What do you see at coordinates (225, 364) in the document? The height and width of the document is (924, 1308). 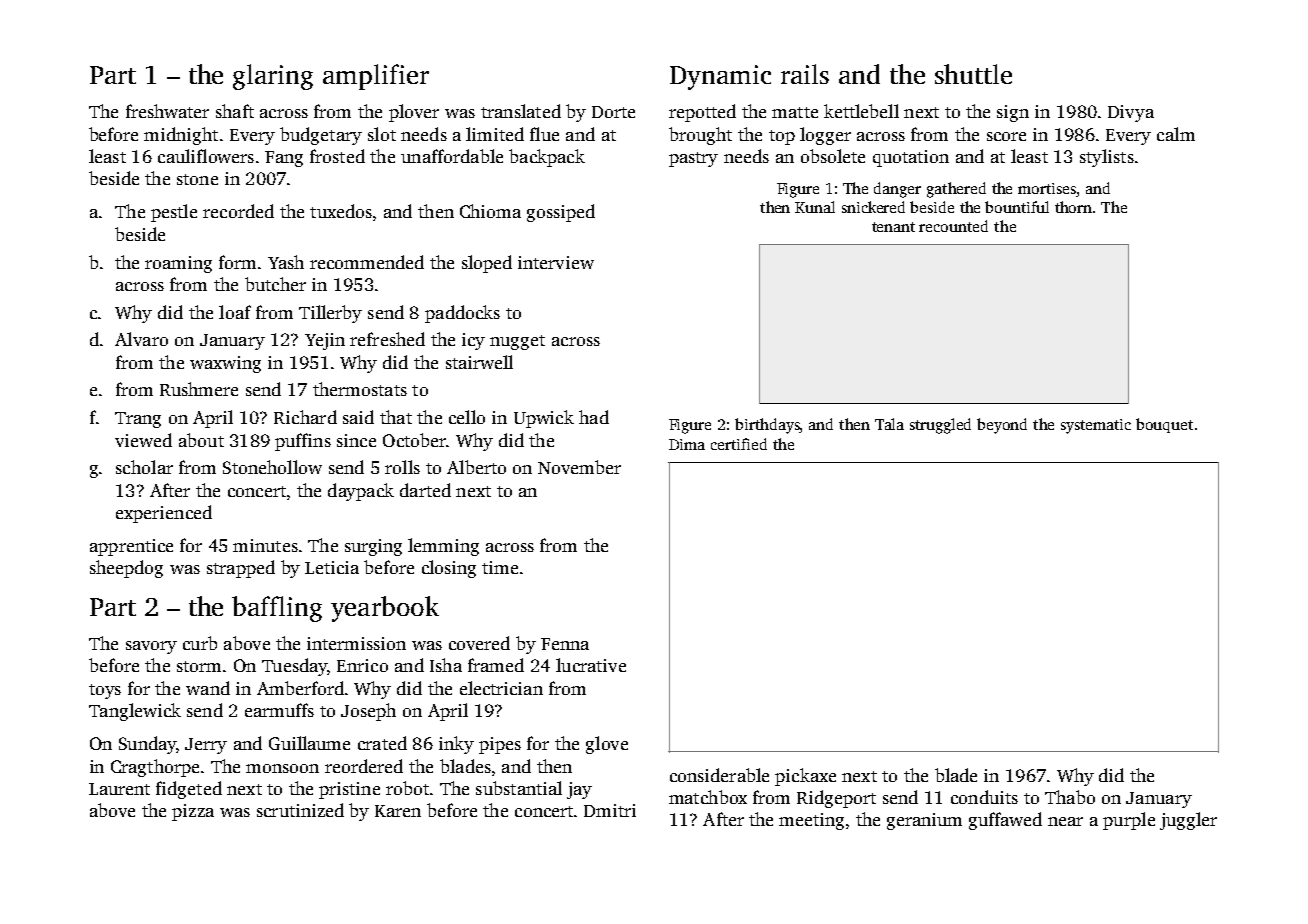 I see `waxwing` at bounding box center [225, 364].
